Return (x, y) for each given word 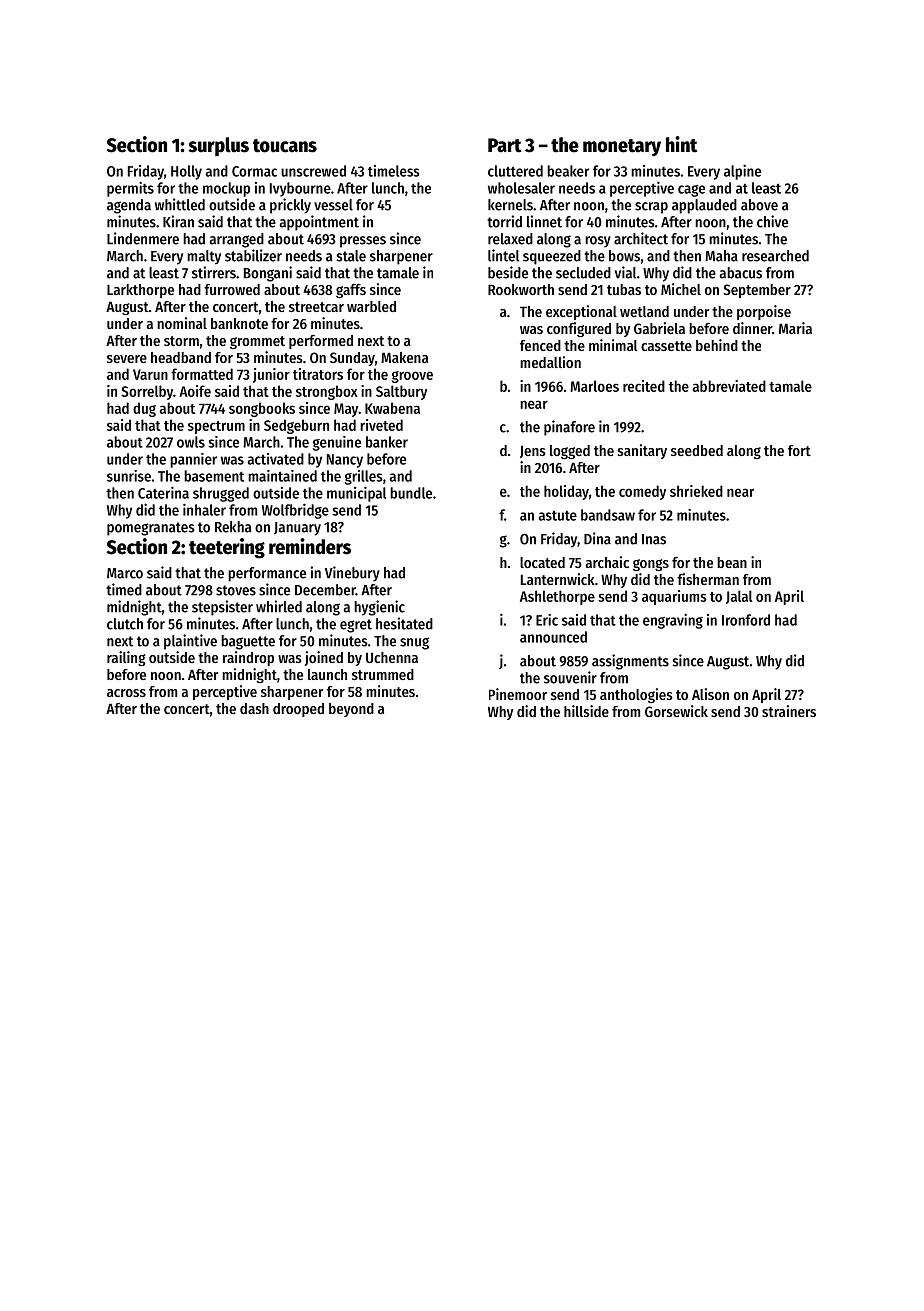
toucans (285, 146)
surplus (218, 146)
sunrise (129, 476)
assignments (630, 662)
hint (681, 144)
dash (254, 708)
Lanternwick (558, 579)
